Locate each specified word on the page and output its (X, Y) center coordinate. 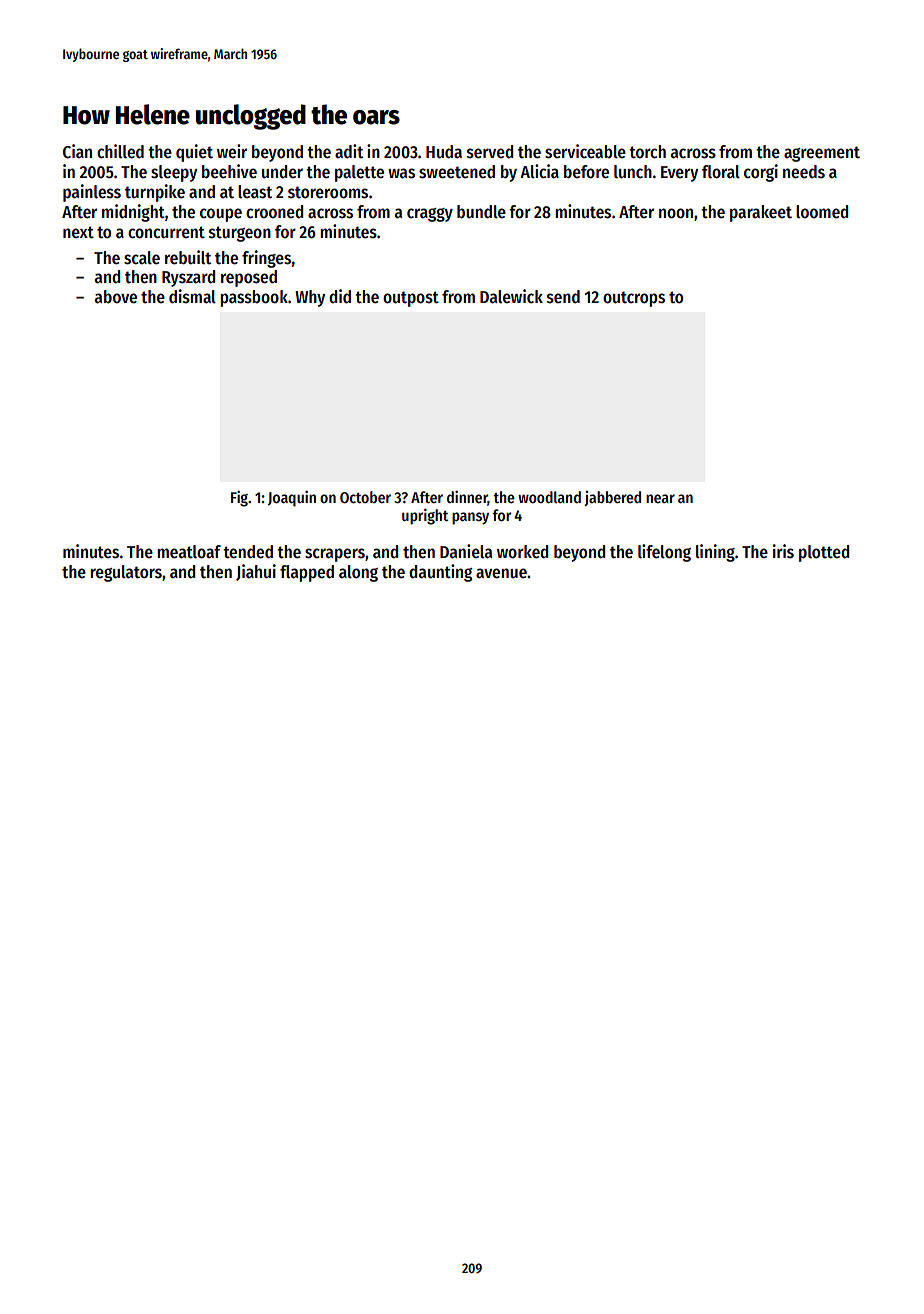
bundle (481, 212)
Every (679, 174)
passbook (254, 298)
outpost (411, 299)
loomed (822, 212)
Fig (239, 499)
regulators (126, 573)
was (401, 173)
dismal (192, 296)
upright (425, 517)
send (563, 297)
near (660, 498)
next (78, 232)
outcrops (634, 299)
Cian (77, 151)
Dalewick (511, 296)
